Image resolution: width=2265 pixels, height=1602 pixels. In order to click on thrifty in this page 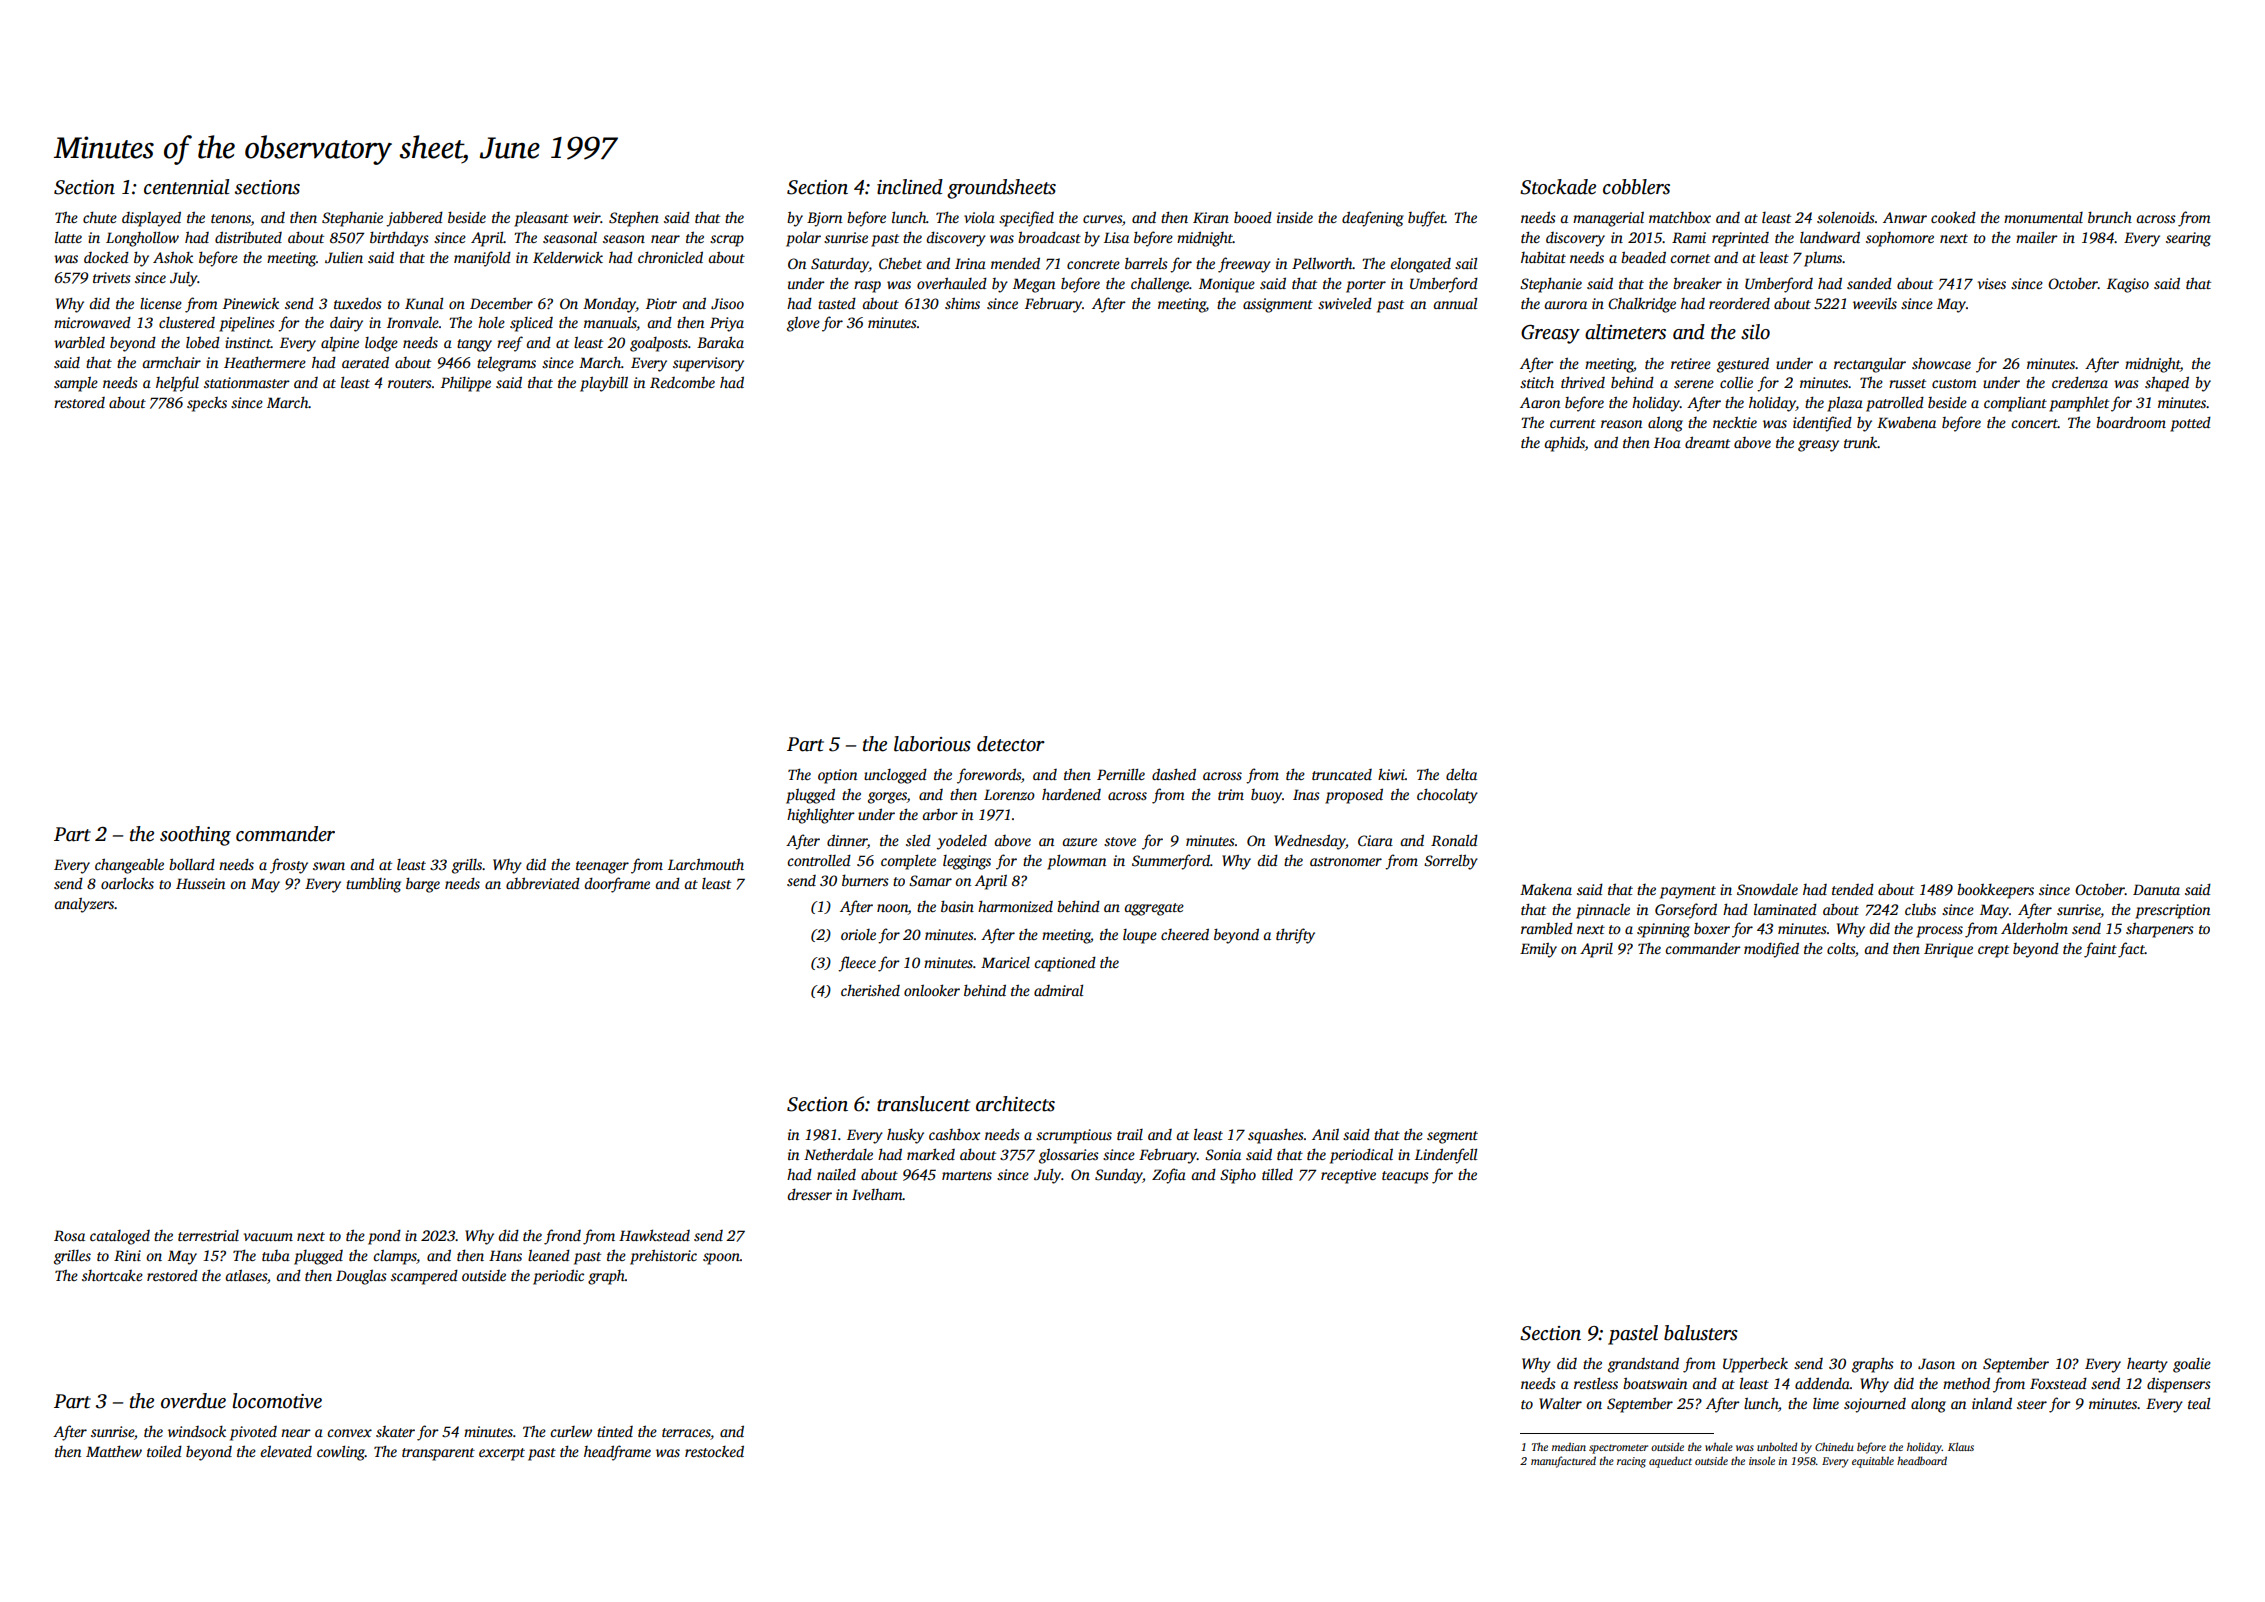, I will do `click(1295, 936)`.
